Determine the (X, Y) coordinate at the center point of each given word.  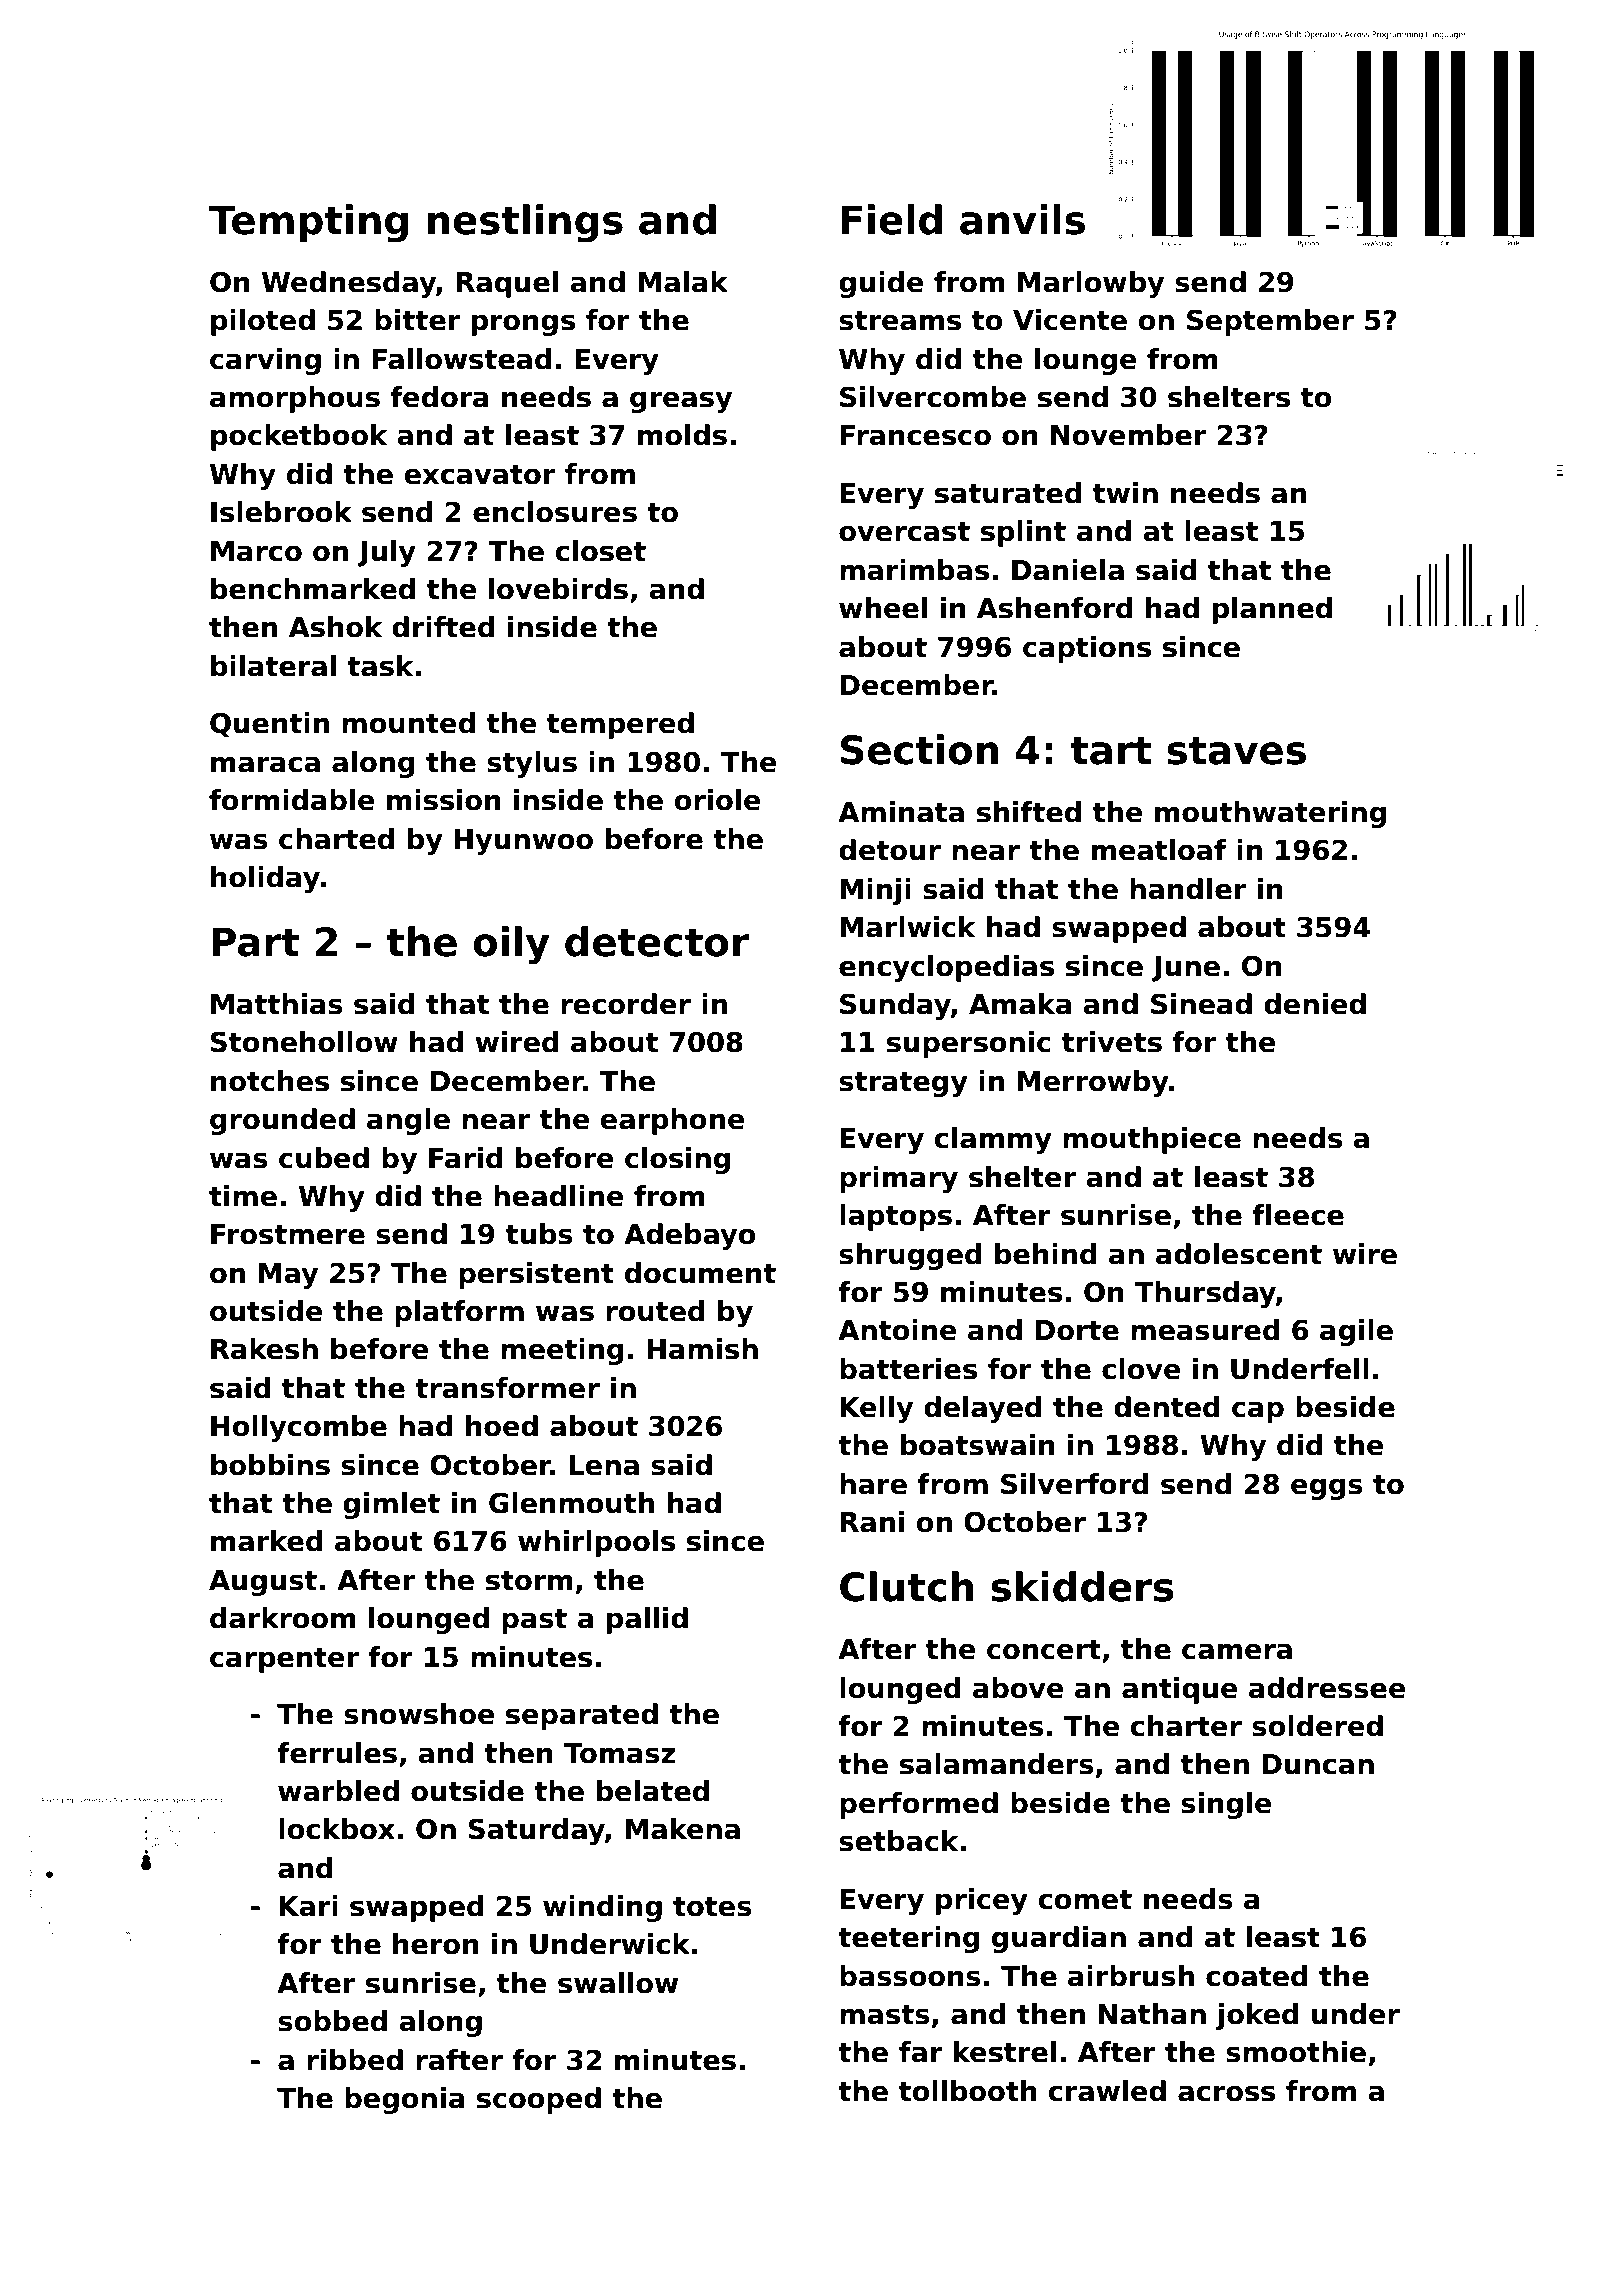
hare (873, 1484)
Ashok (336, 627)
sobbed (332, 2021)
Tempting (308, 223)
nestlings (525, 223)
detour (890, 850)
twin (1125, 492)
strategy (903, 1084)
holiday (265, 879)
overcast (904, 532)
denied (1315, 1004)
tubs (539, 1234)
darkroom (283, 1618)
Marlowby (1091, 284)
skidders (1082, 1586)
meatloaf (1159, 850)
